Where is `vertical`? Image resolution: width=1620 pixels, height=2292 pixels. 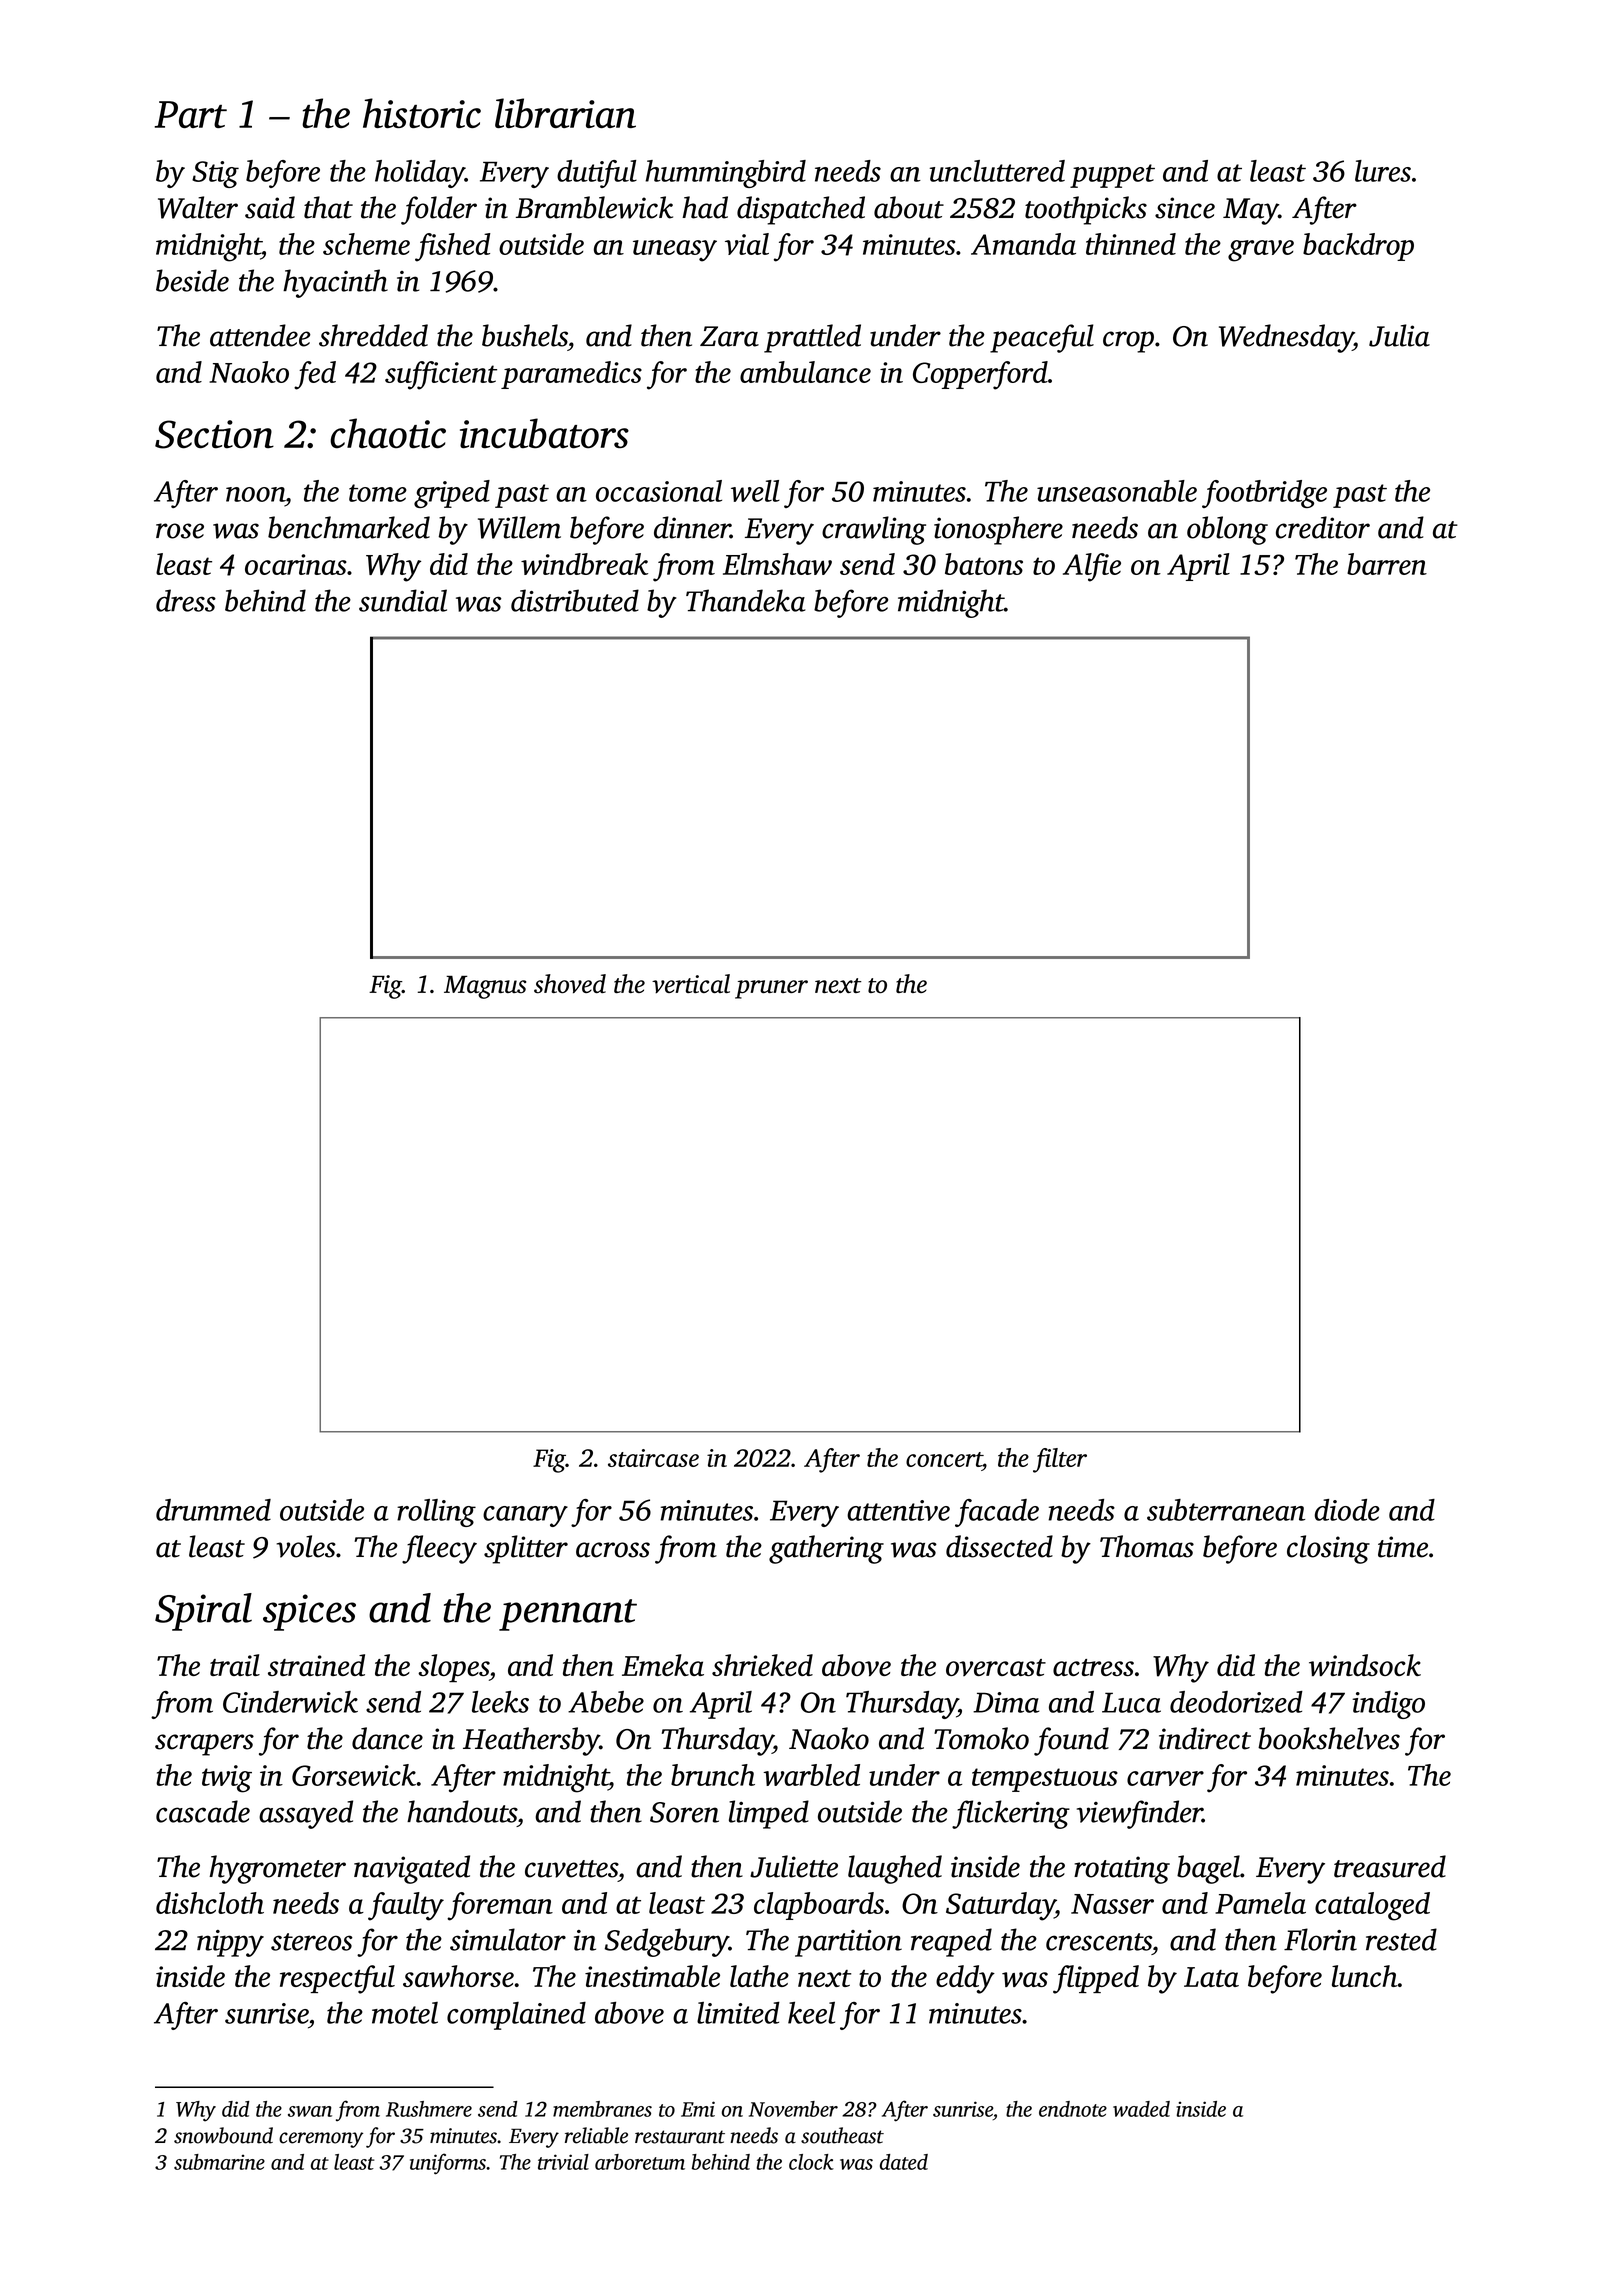 vertical is located at coordinates (691, 983).
